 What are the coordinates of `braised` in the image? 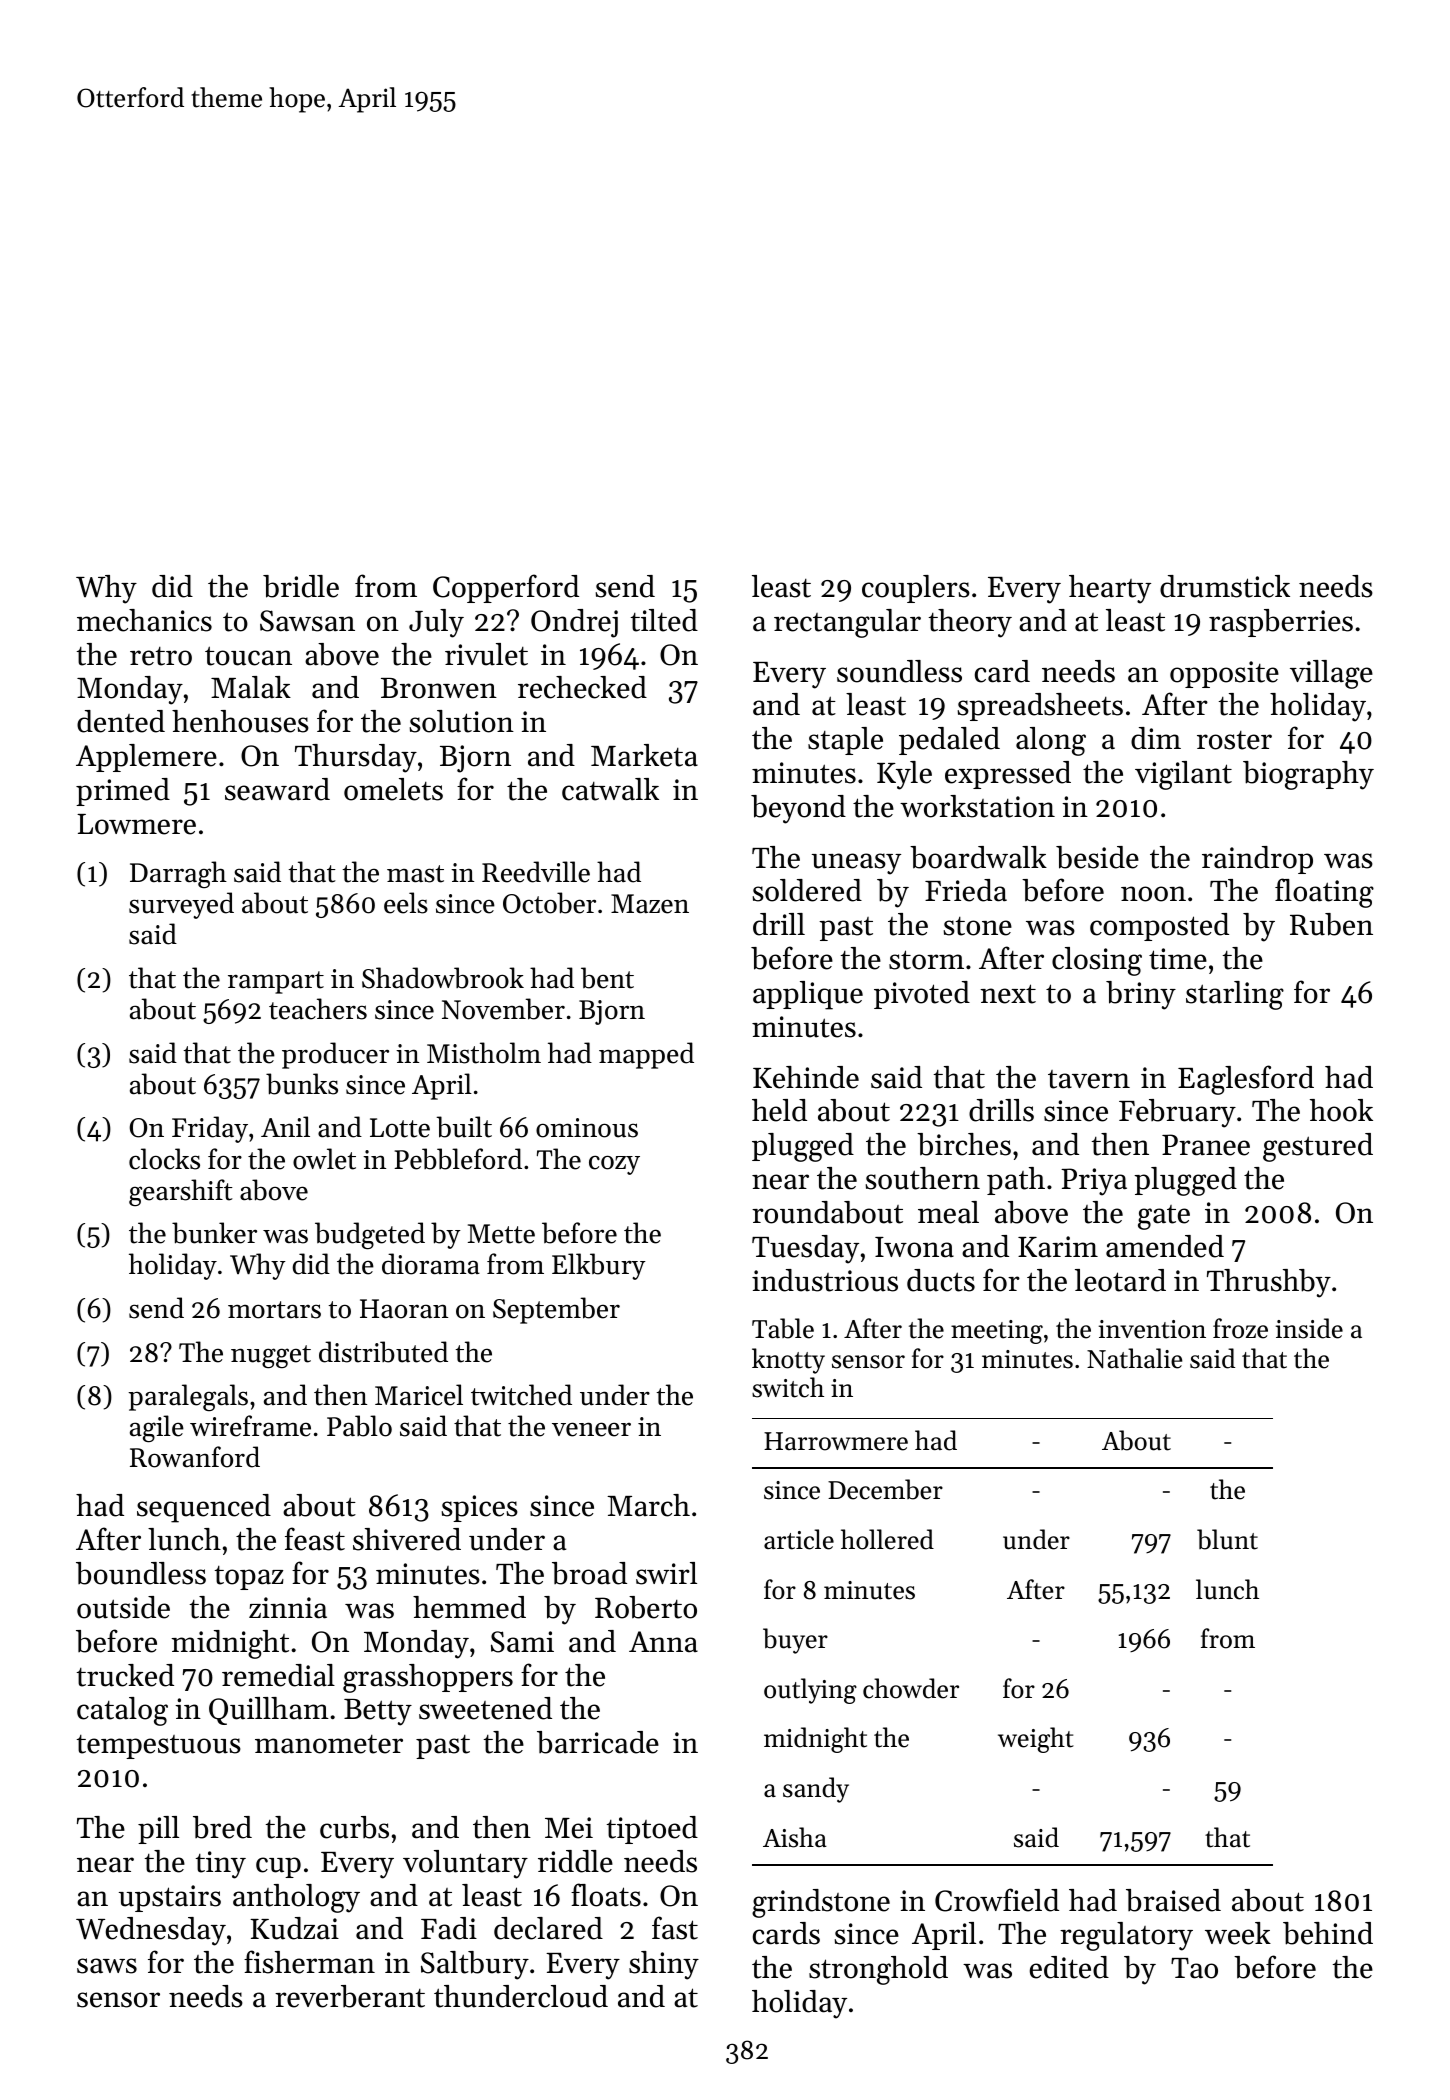 It's located at (1173, 1900).
